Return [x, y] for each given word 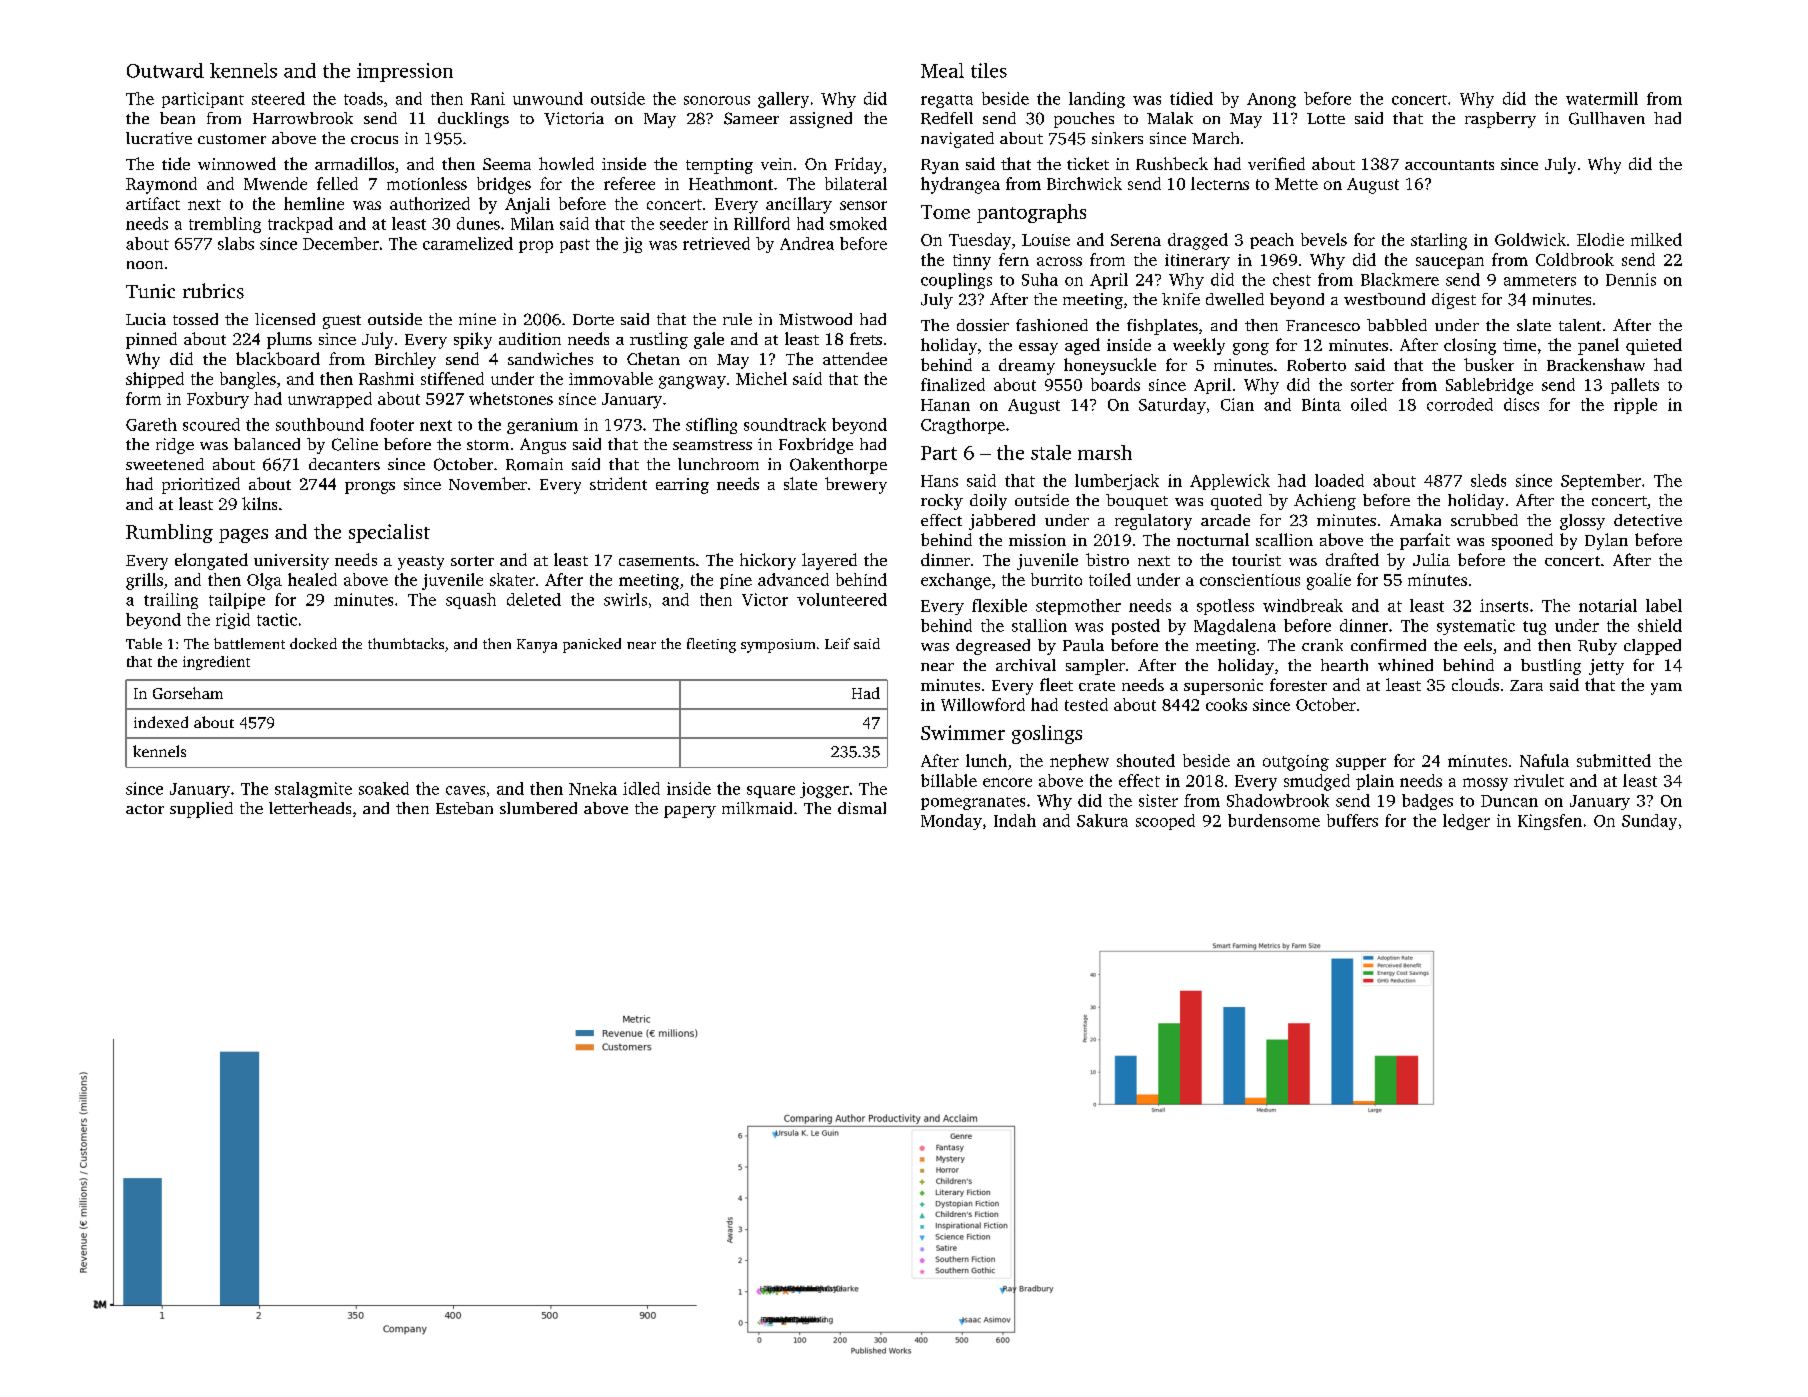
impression [405, 72]
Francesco [1323, 325]
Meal [942, 70]
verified [1276, 163]
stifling [711, 426]
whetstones [511, 398]
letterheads [310, 808]
